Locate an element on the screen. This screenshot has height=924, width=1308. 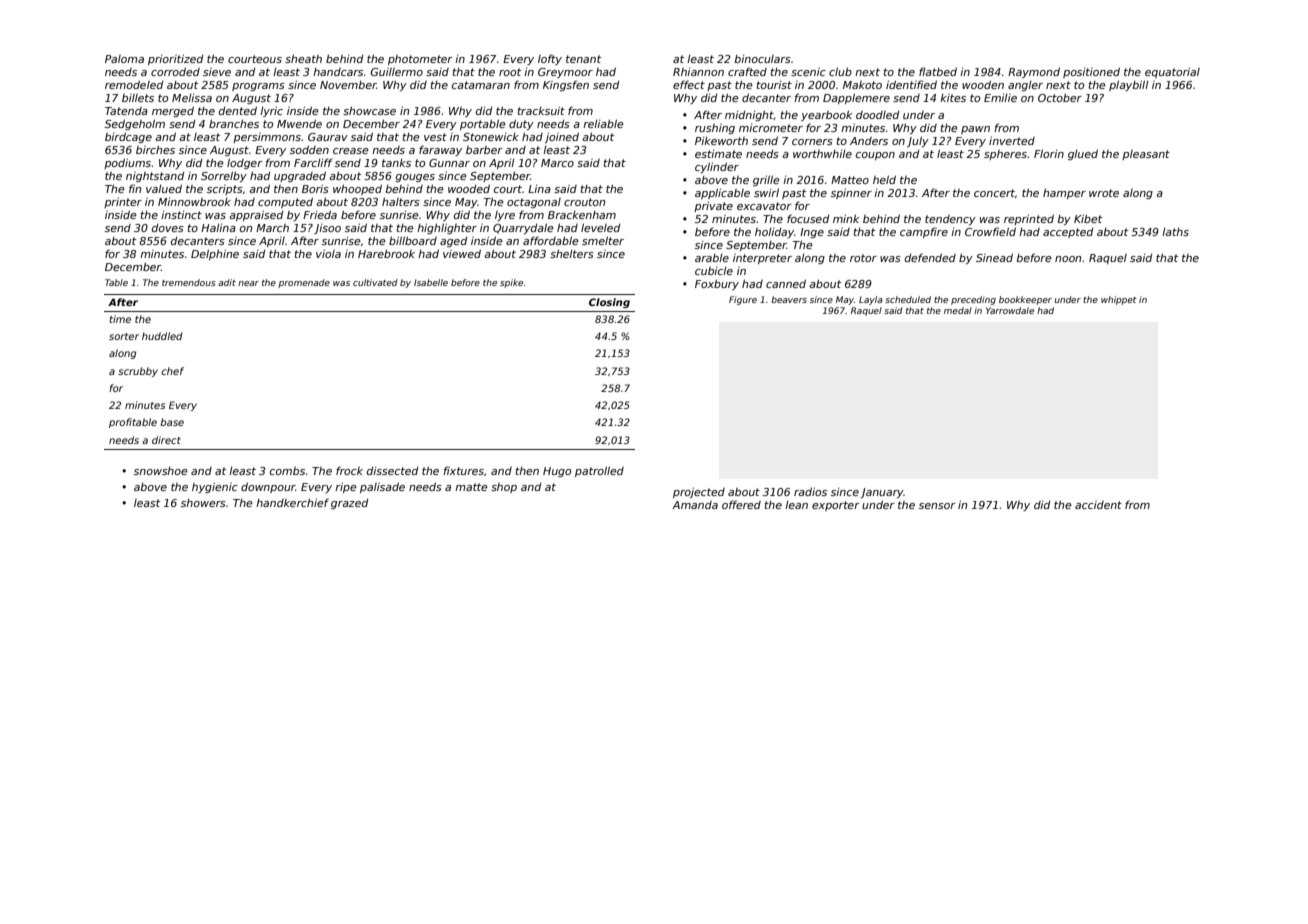
Sedgeholm is located at coordinates (135, 124).
